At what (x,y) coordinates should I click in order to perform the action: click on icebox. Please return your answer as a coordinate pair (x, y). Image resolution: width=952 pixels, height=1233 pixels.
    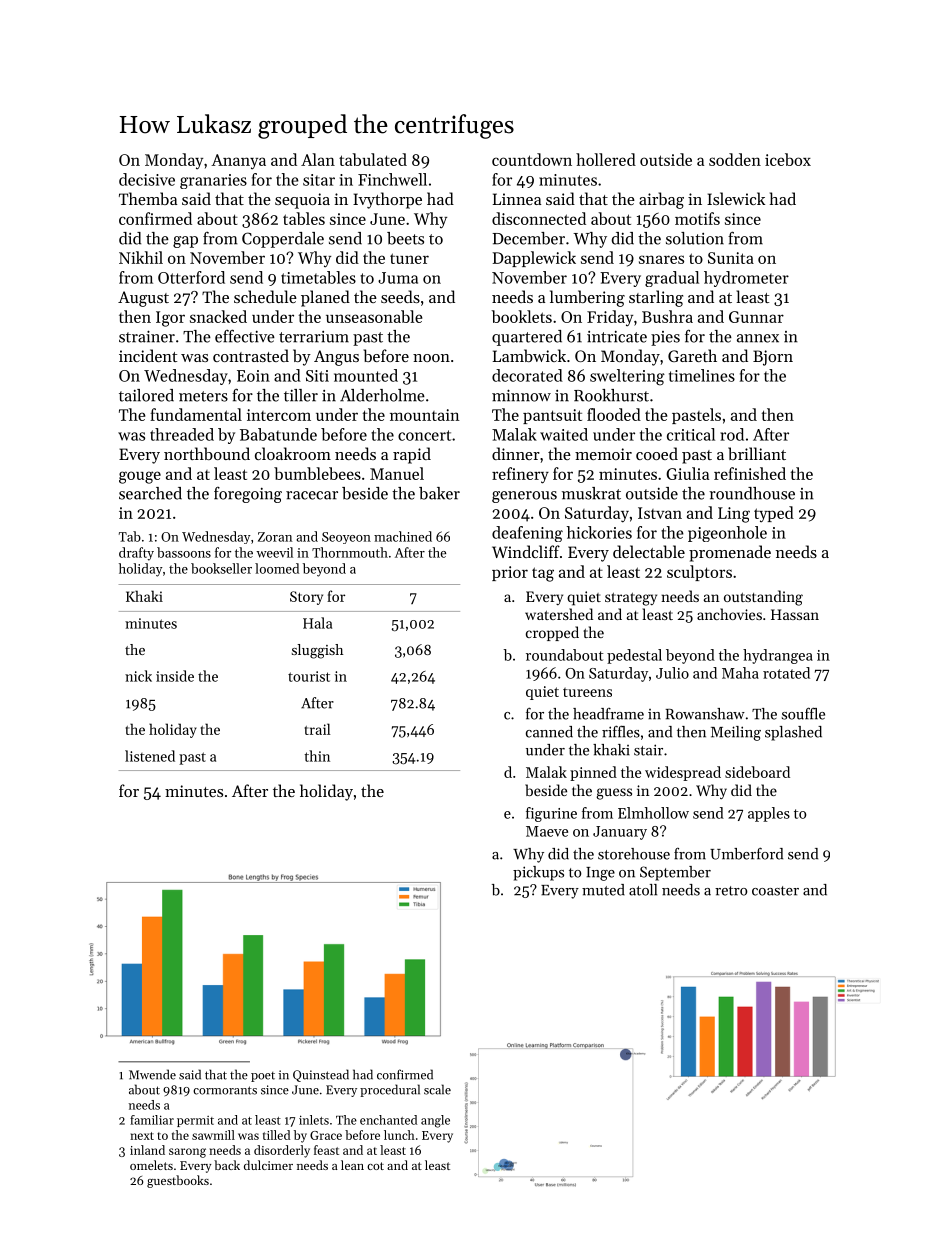
    Looking at the image, I should click on (788, 159).
